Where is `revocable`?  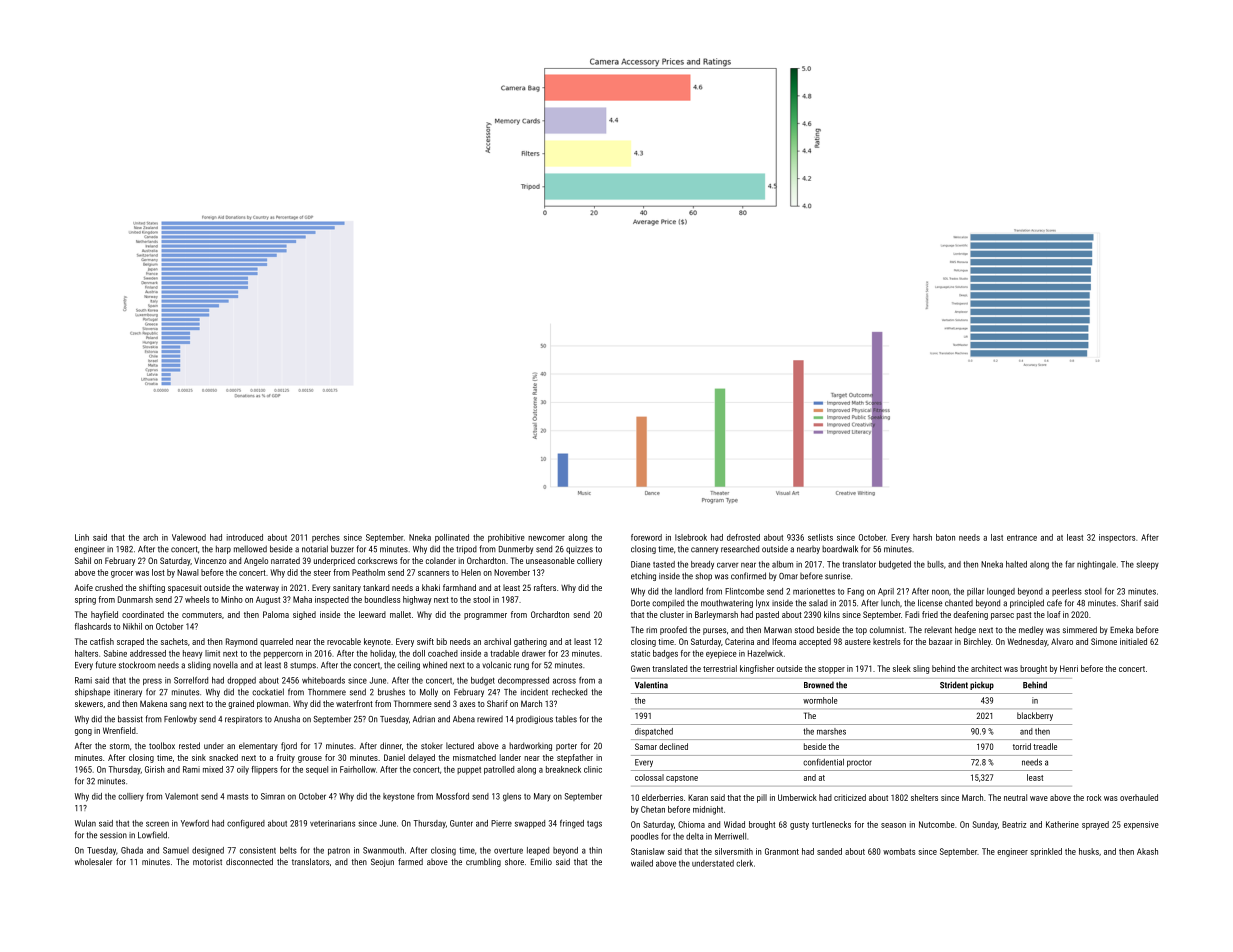 revocable is located at coordinates (344, 641).
